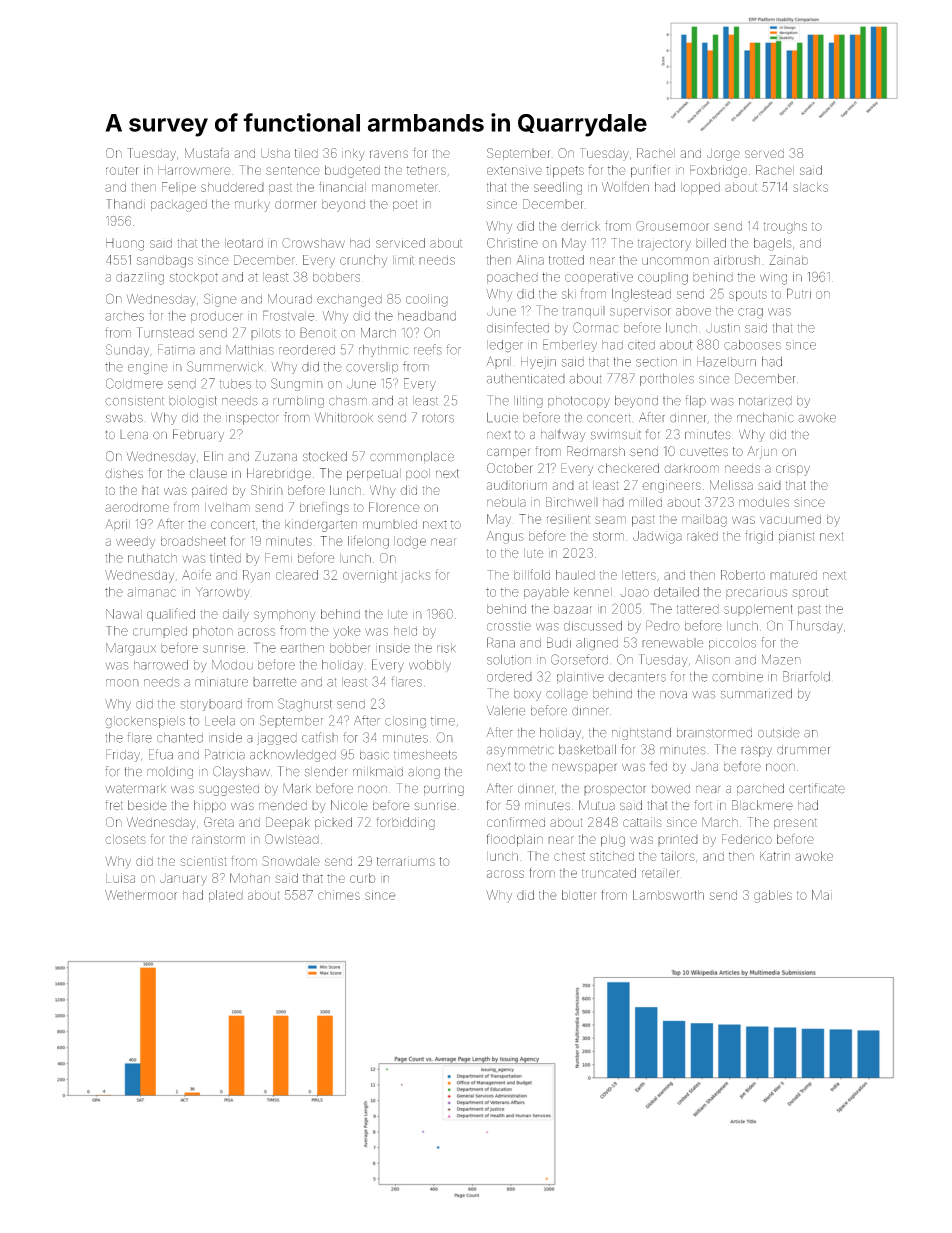  What do you see at coordinates (207, 153) in the image?
I see `Mustafa` at bounding box center [207, 153].
